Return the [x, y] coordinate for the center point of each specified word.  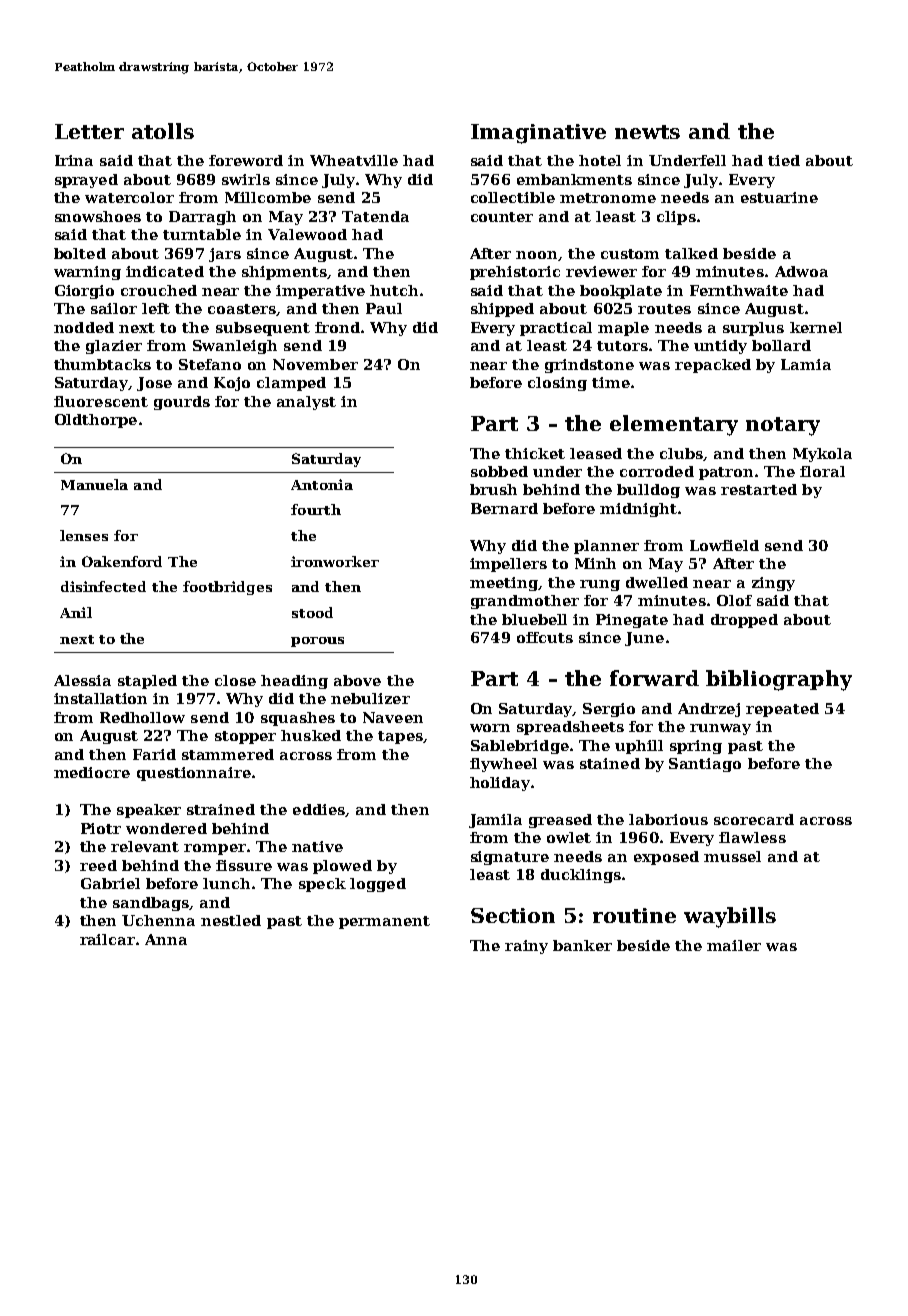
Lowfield [724, 545]
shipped [502, 310]
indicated [165, 271]
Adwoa [801, 271]
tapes [400, 737]
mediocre [92, 772]
